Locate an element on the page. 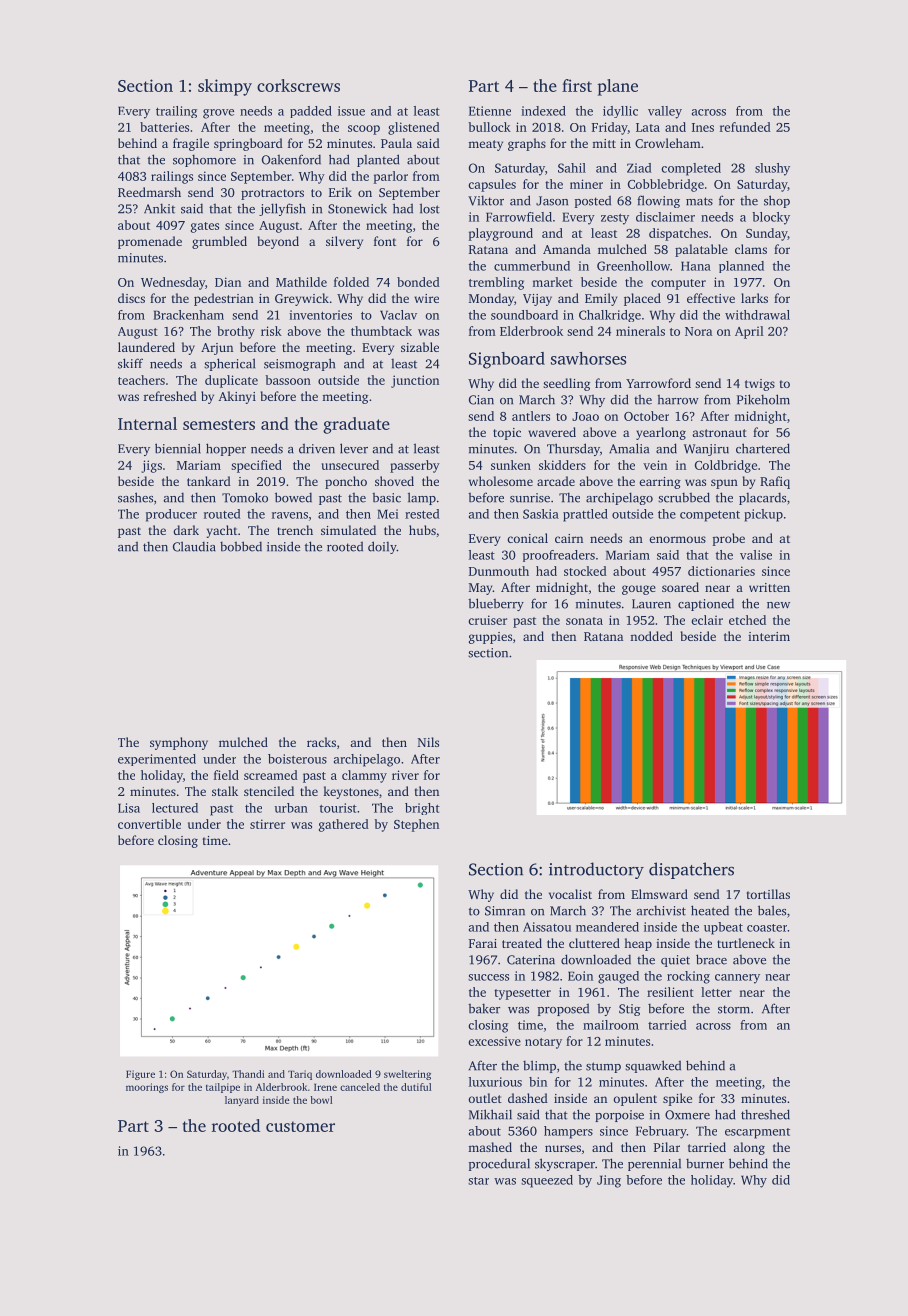  guppies is located at coordinates (490, 638).
